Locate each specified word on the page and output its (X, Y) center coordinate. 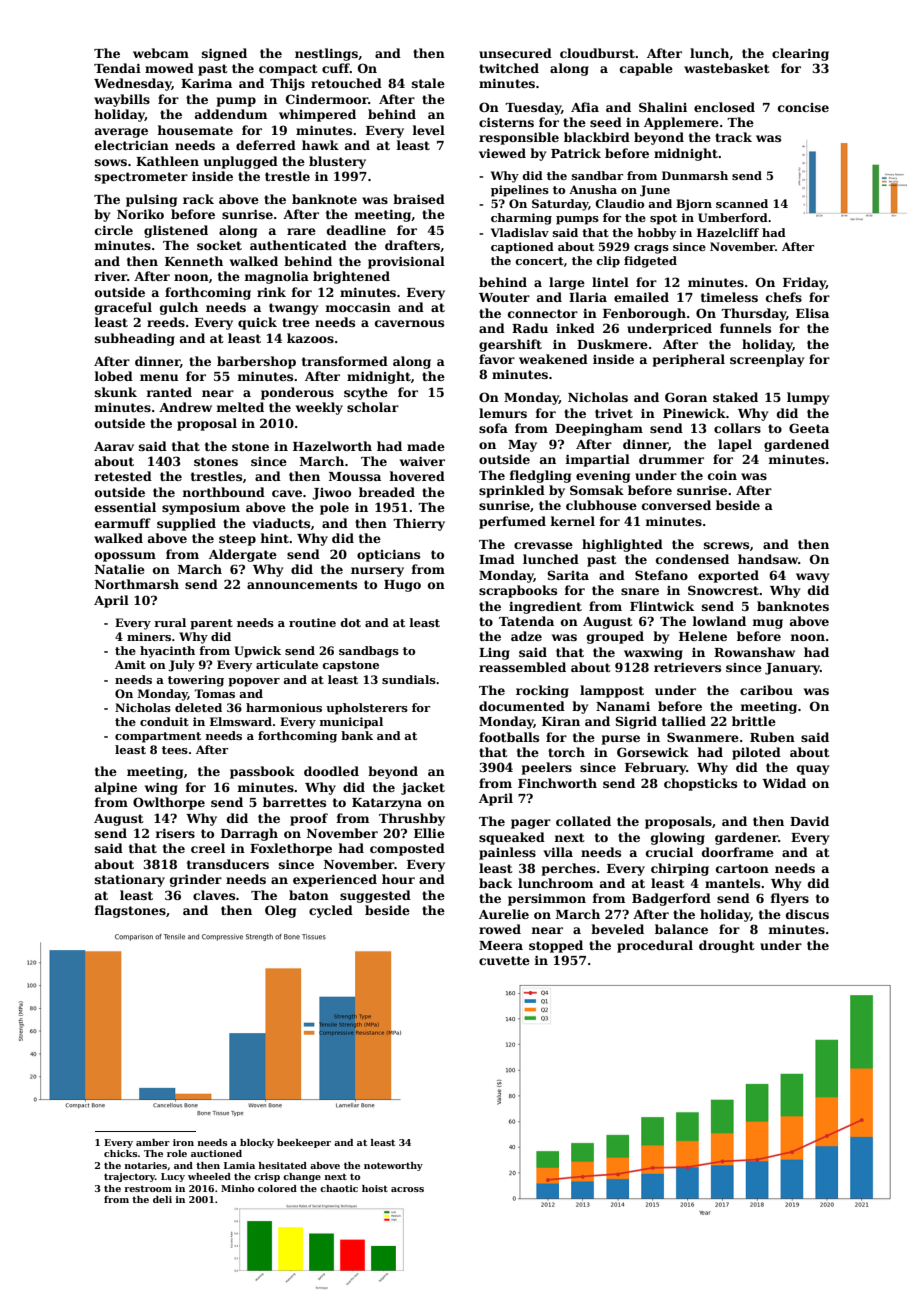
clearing (800, 54)
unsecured (515, 53)
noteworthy (393, 1166)
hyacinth (167, 652)
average (121, 133)
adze (526, 636)
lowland (719, 621)
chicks (121, 1153)
